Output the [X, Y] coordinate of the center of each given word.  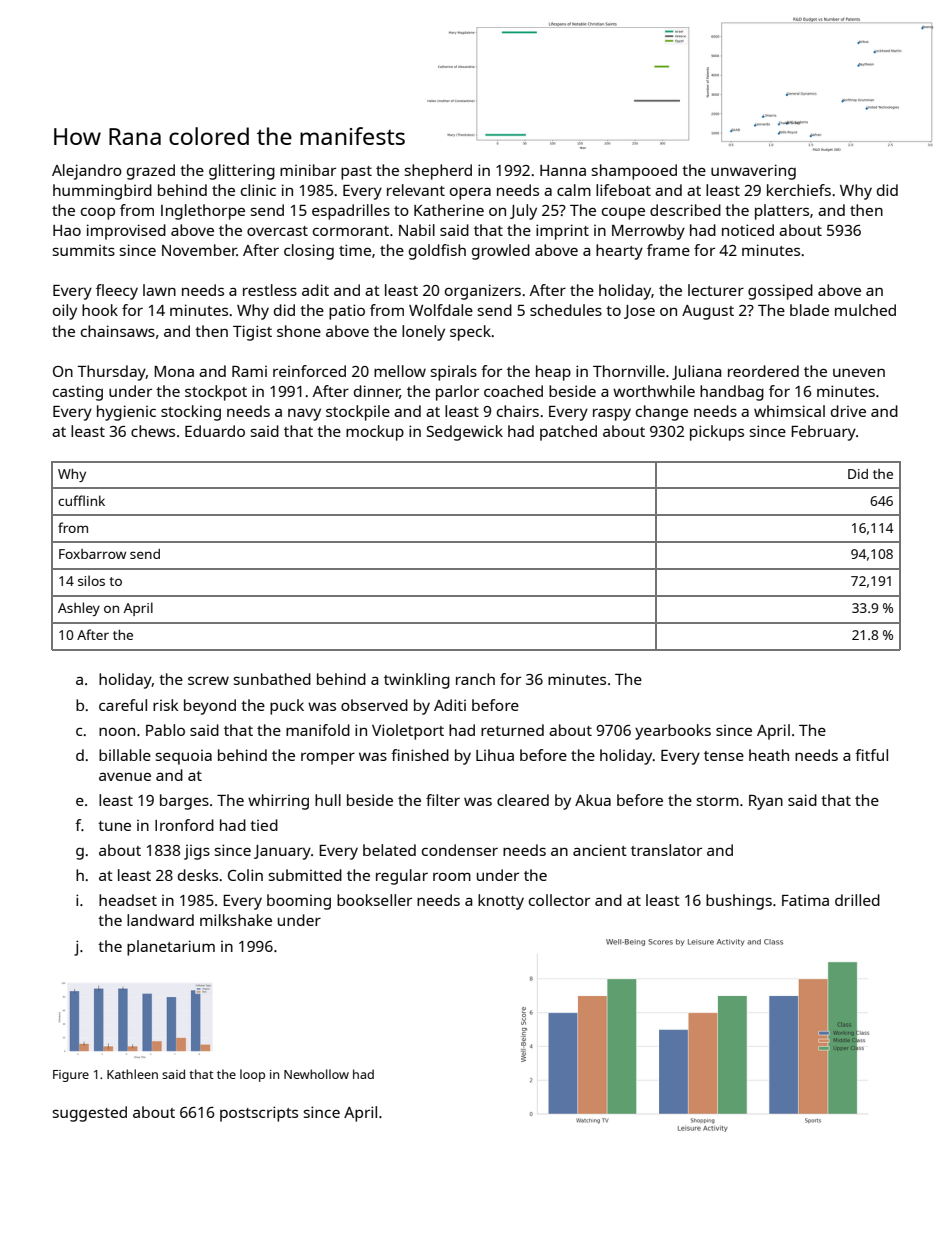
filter [443, 800]
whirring [278, 802]
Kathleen [132, 1074]
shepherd [438, 172]
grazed [151, 172]
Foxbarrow [92, 554]
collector [559, 900]
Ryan [766, 802]
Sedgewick [465, 433]
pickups [717, 433]
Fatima [805, 900]
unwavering [753, 172]
